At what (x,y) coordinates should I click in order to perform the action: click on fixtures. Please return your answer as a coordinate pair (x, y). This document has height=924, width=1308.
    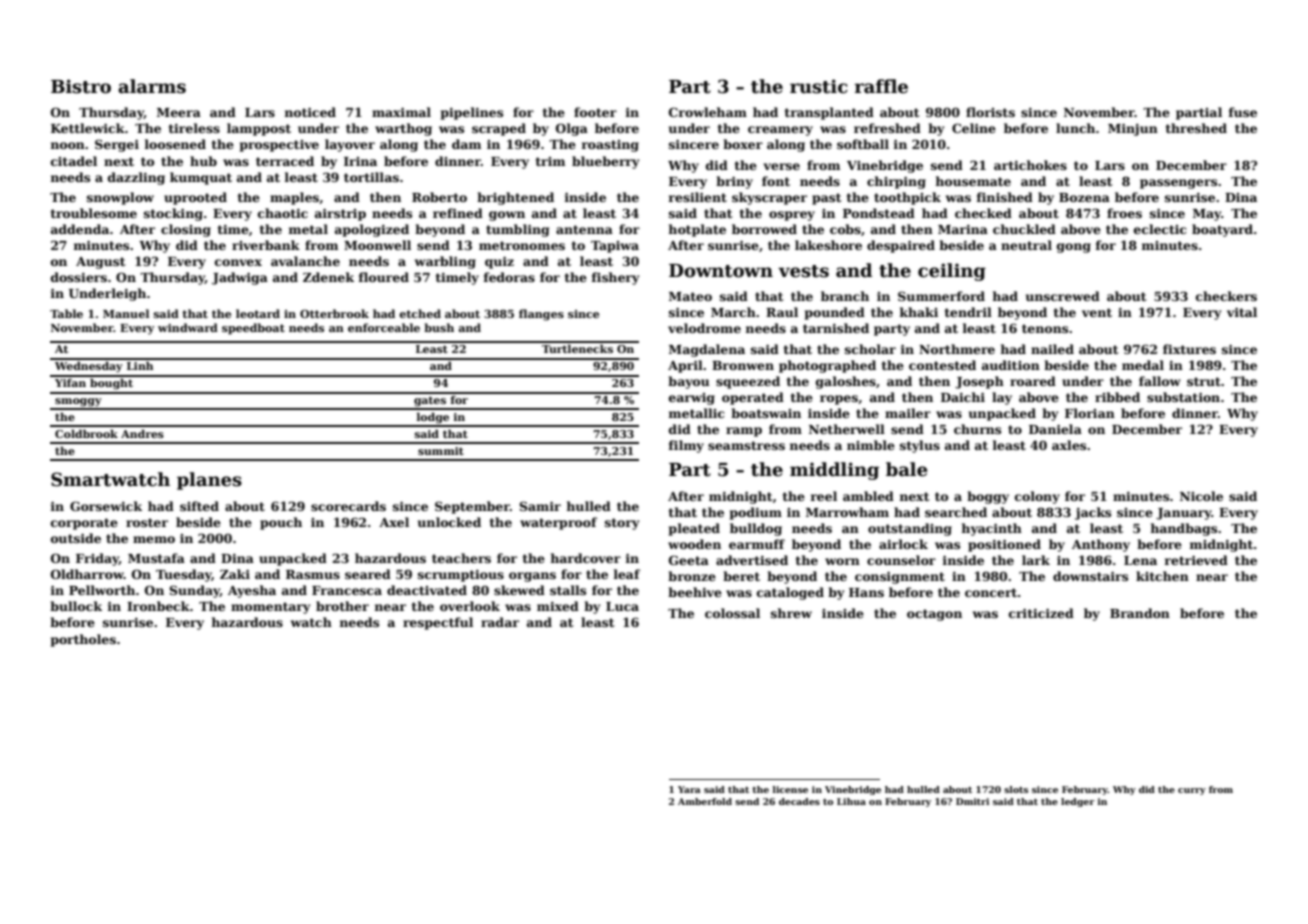
    Looking at the image, I should click on (1189, 349).
